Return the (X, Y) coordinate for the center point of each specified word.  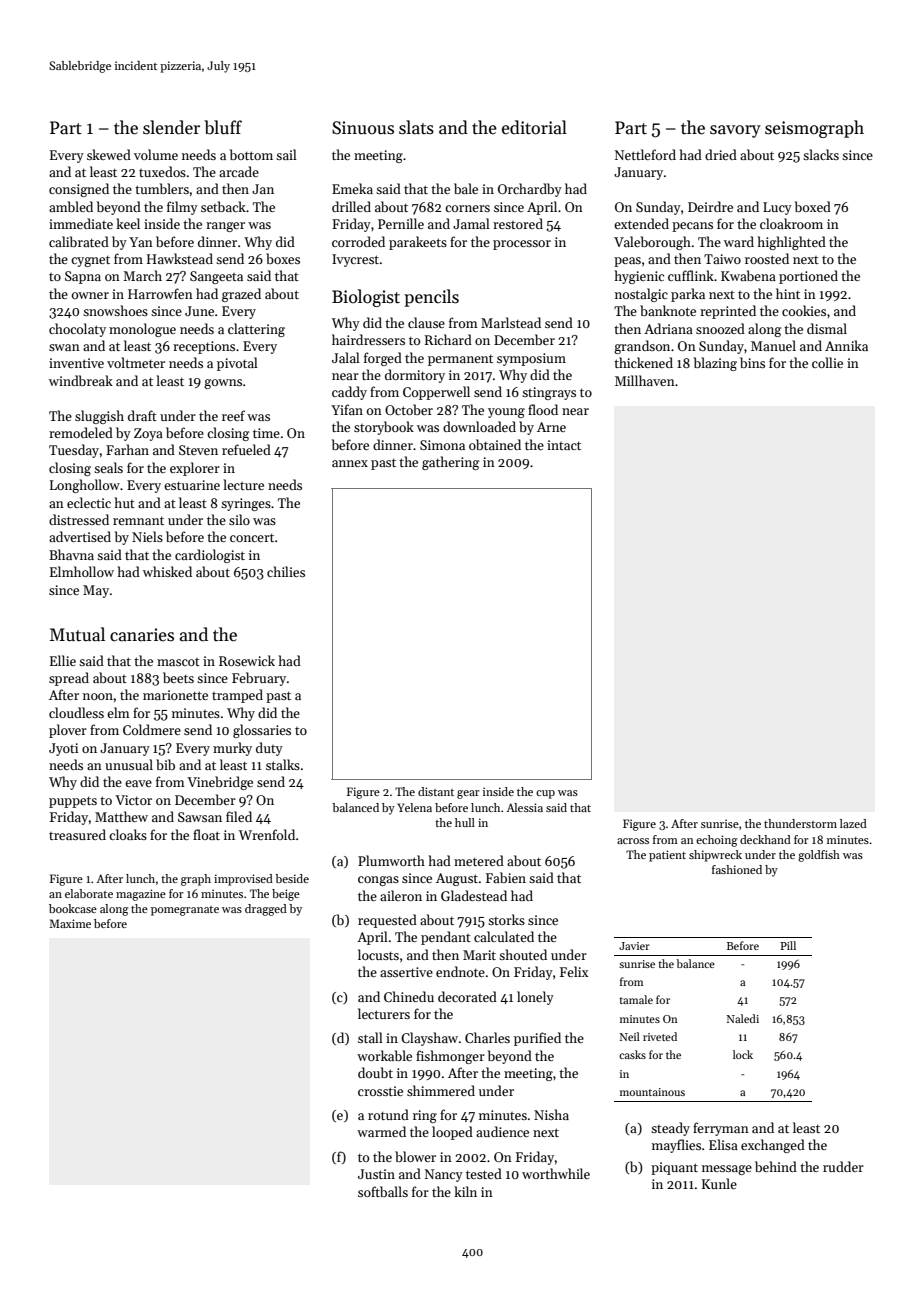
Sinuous (363, 128)
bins (752, 362)
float (206, 834)
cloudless (76, 712)
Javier (634, 946)
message (727, 1170)
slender (171, 127)
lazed (853, 823)
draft (142, 415)
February (259, 679)
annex (350, 463)
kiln (465, 1191)
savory (735, 131)
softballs (383, 1191)
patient (667, 856)
